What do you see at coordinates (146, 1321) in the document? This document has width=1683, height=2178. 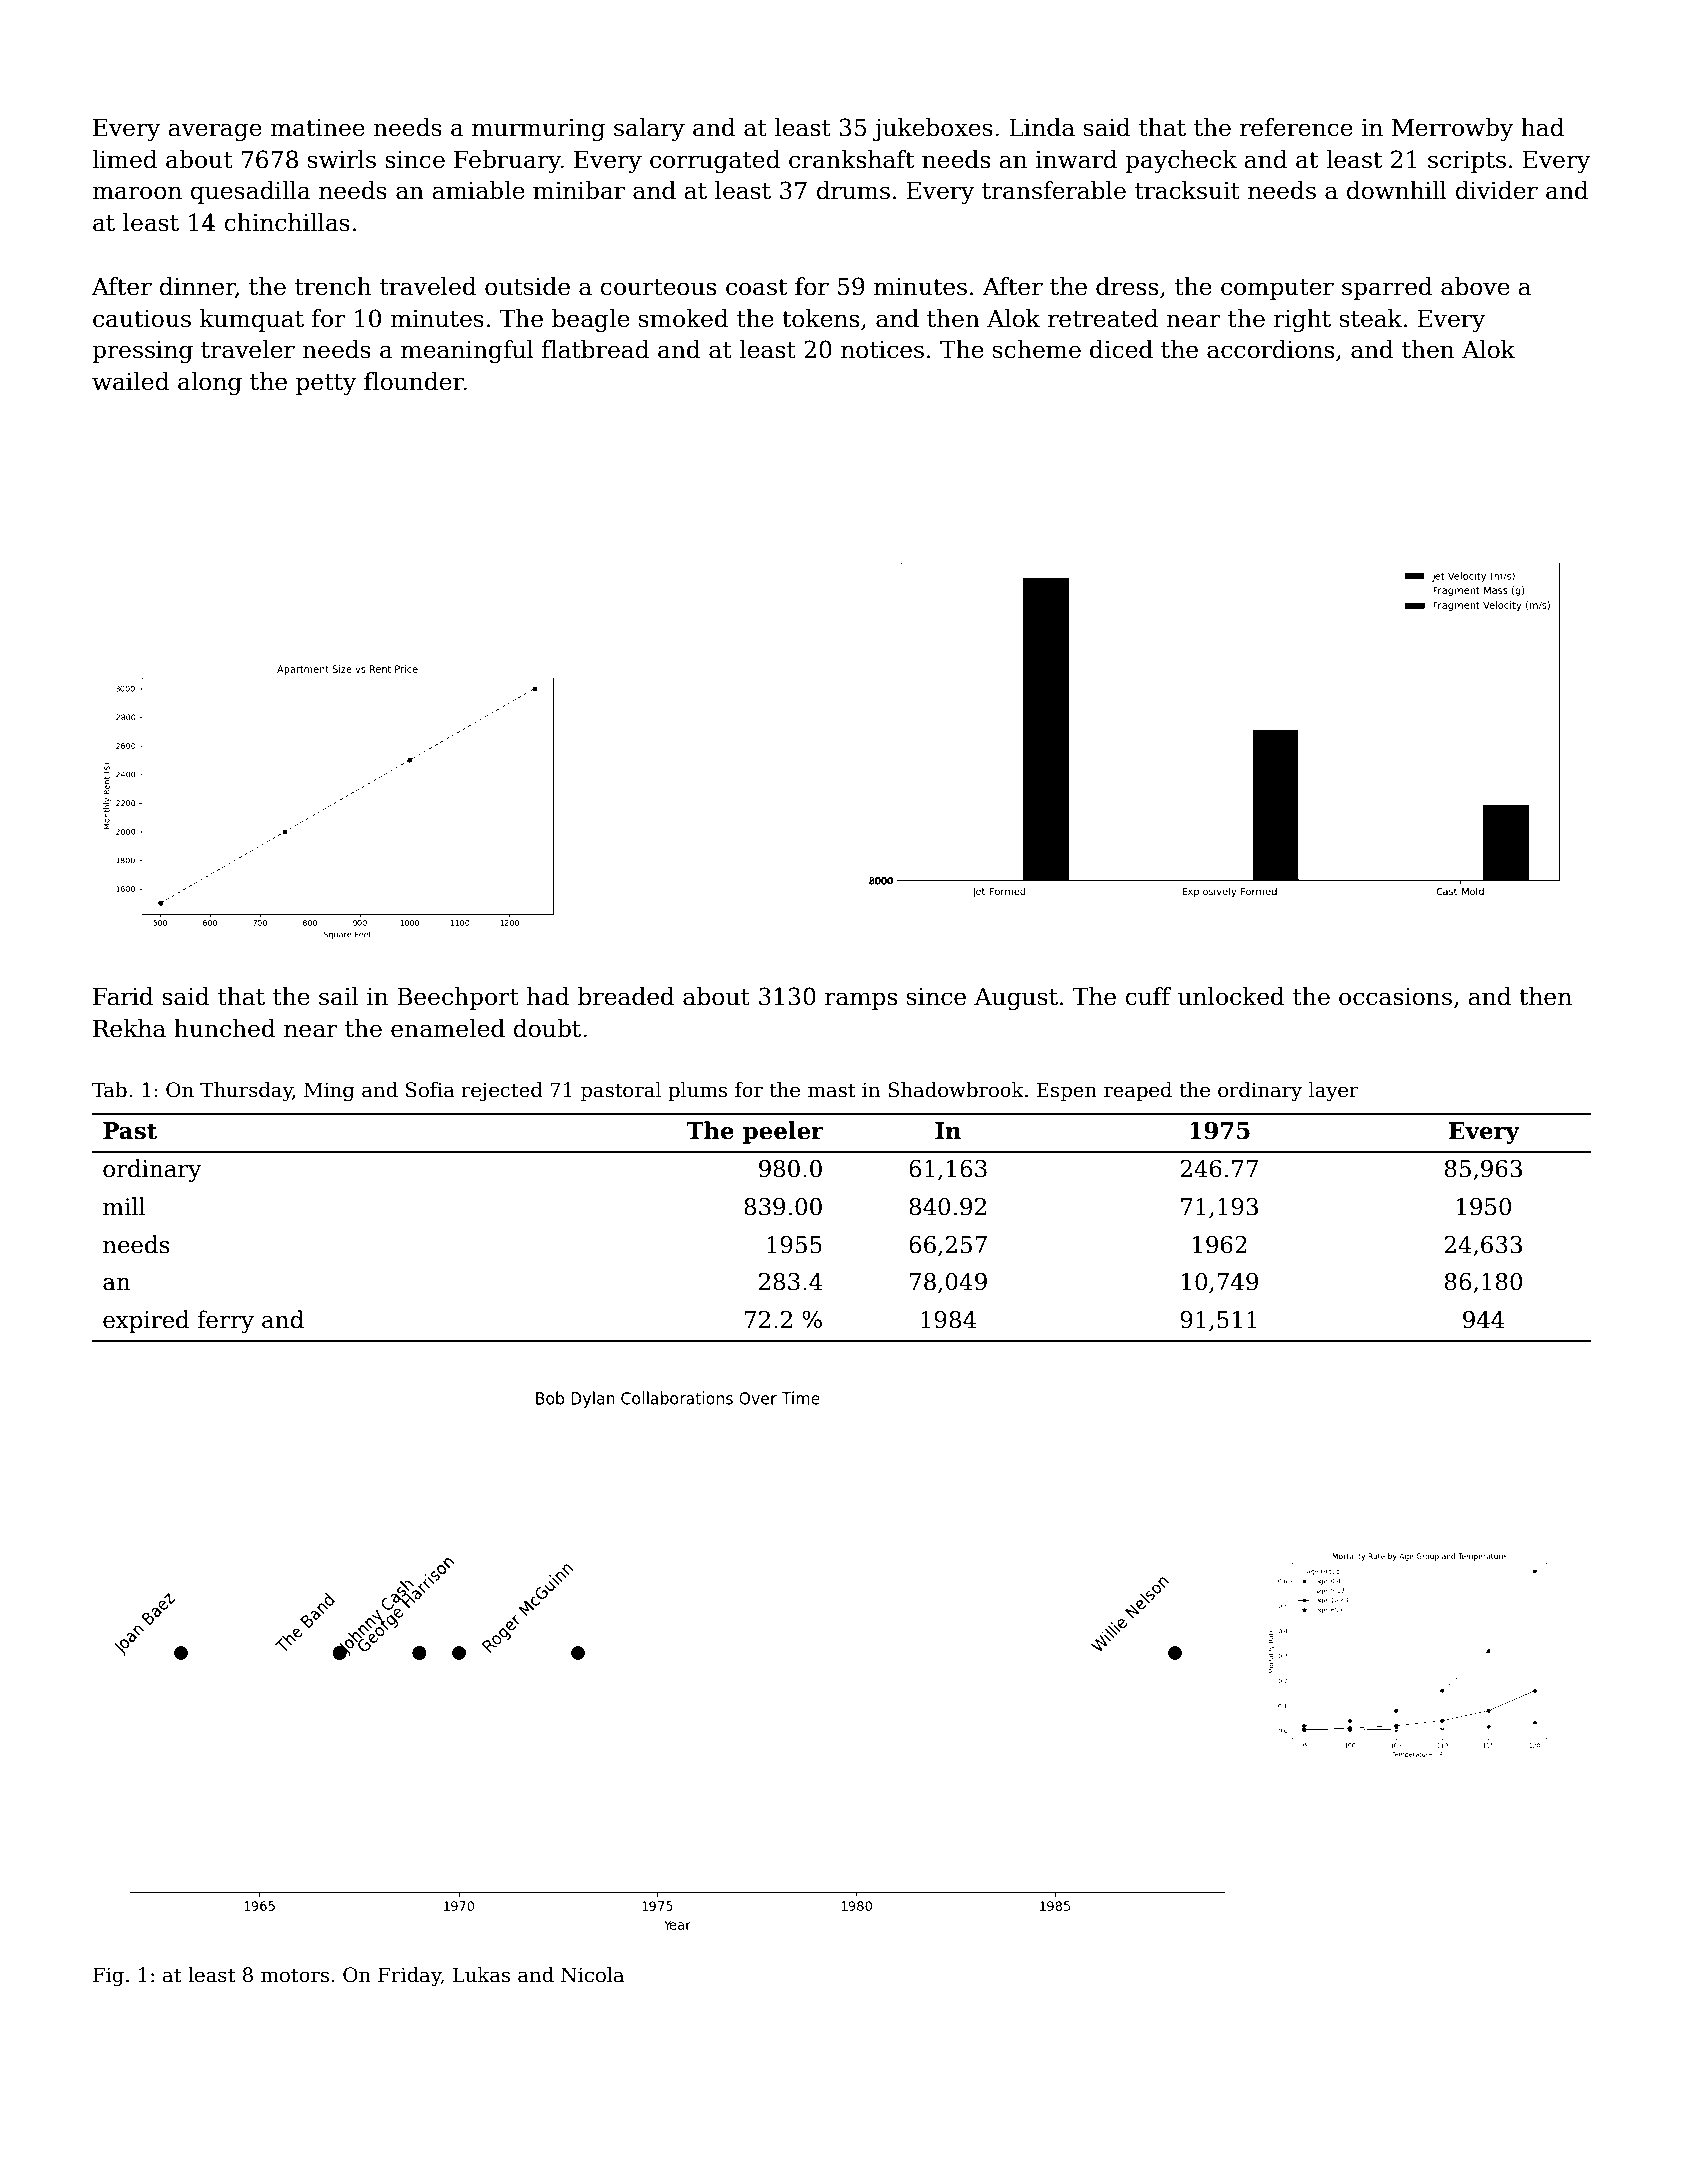 I see `expired` at bounding box center [146, 1321].
